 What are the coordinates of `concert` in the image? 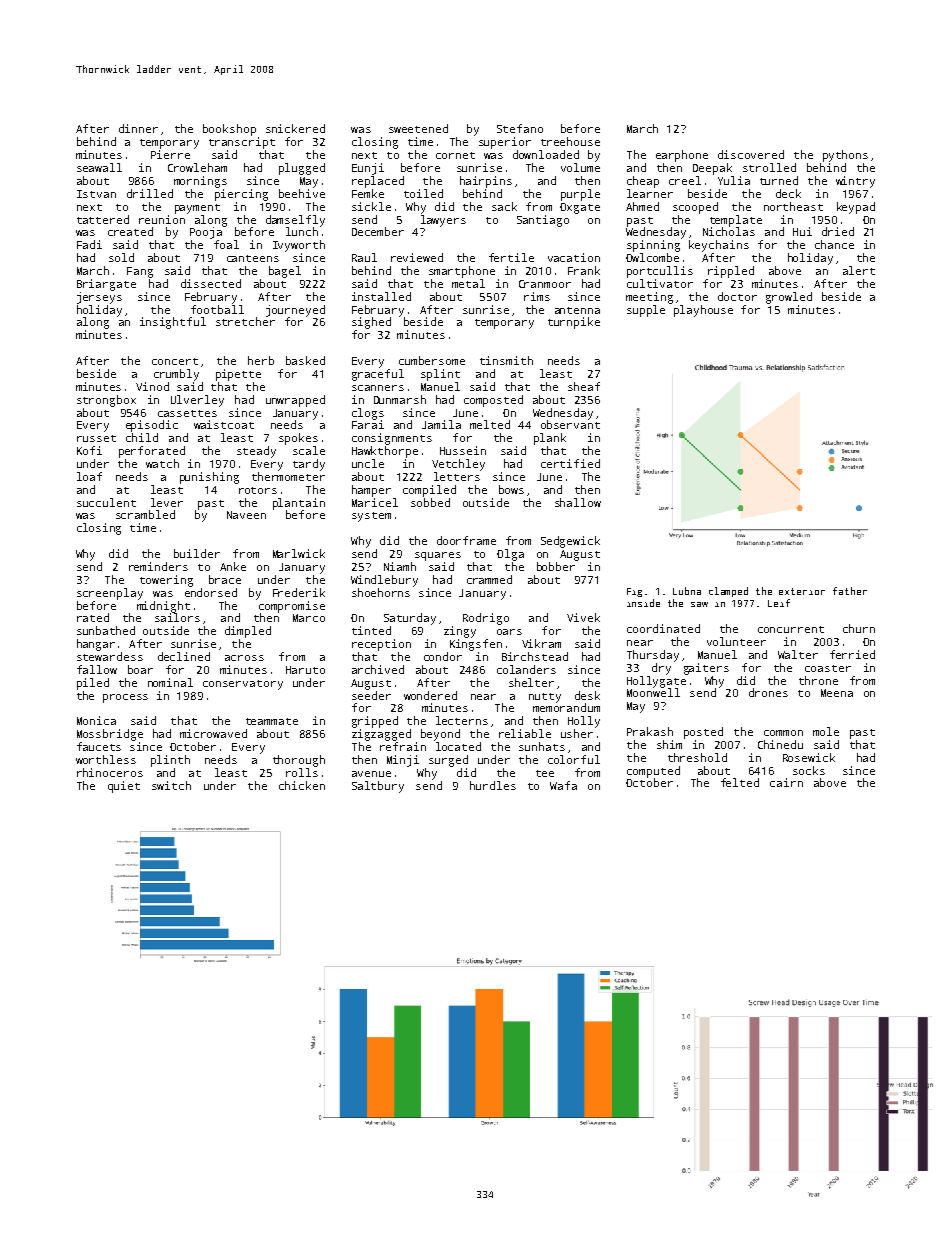 It's located at (175, 361).
